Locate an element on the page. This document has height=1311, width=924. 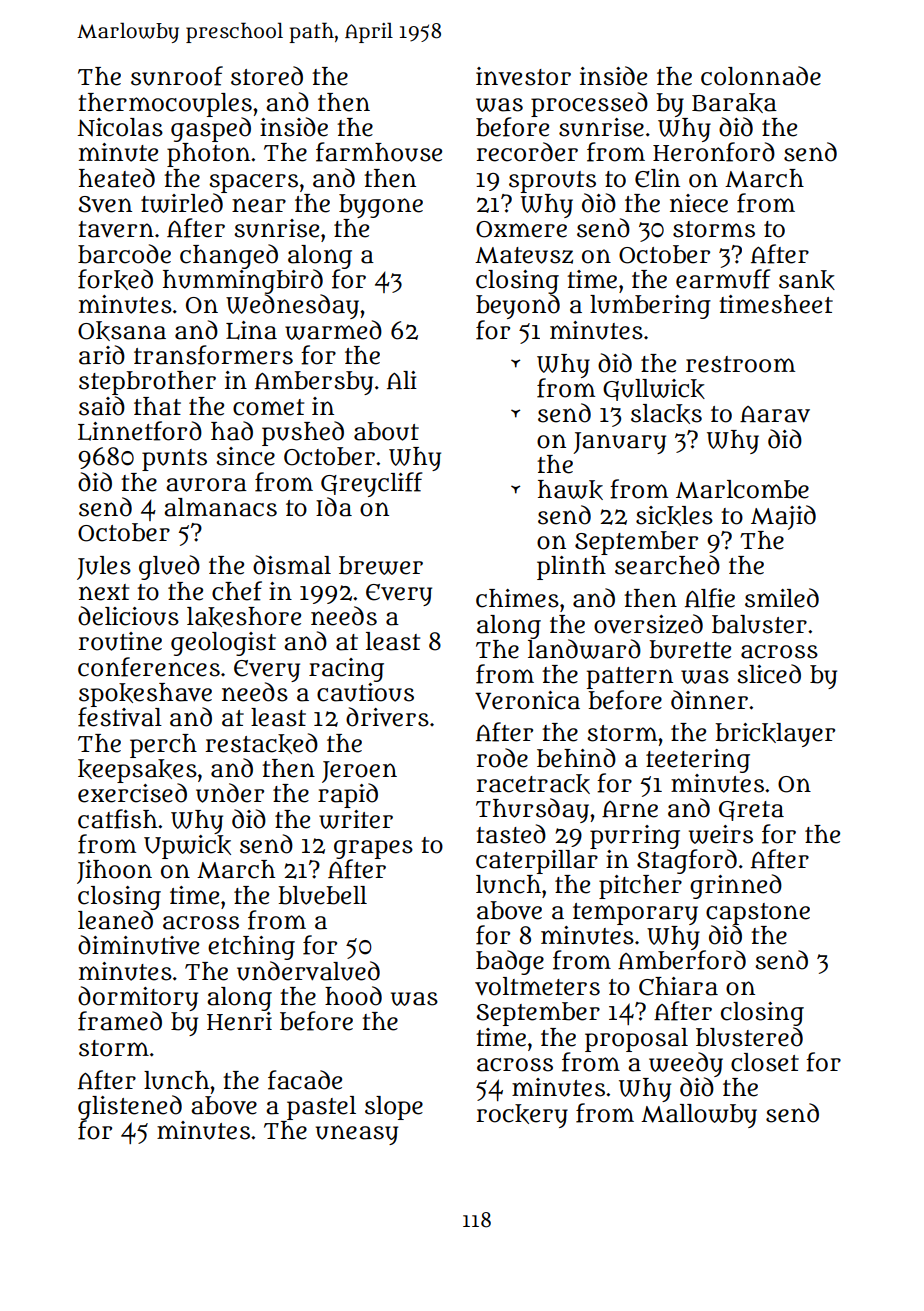
Ali is located at coordinates (402, 380).
